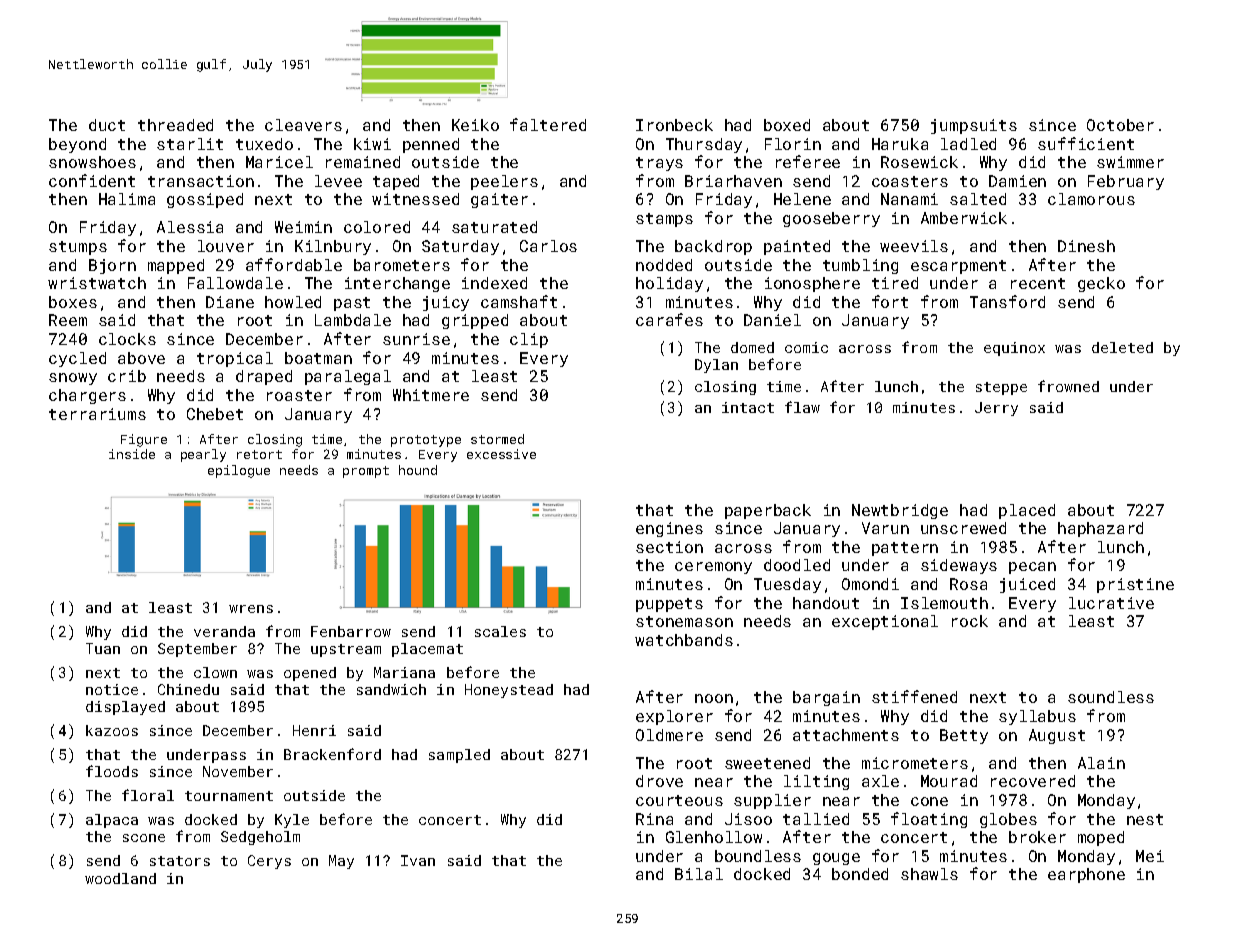 The height and width of the screenshot is (952, 1233). Describe the element at coordinates (787, 125) in the screenshot. I see `boxed` at that location.
